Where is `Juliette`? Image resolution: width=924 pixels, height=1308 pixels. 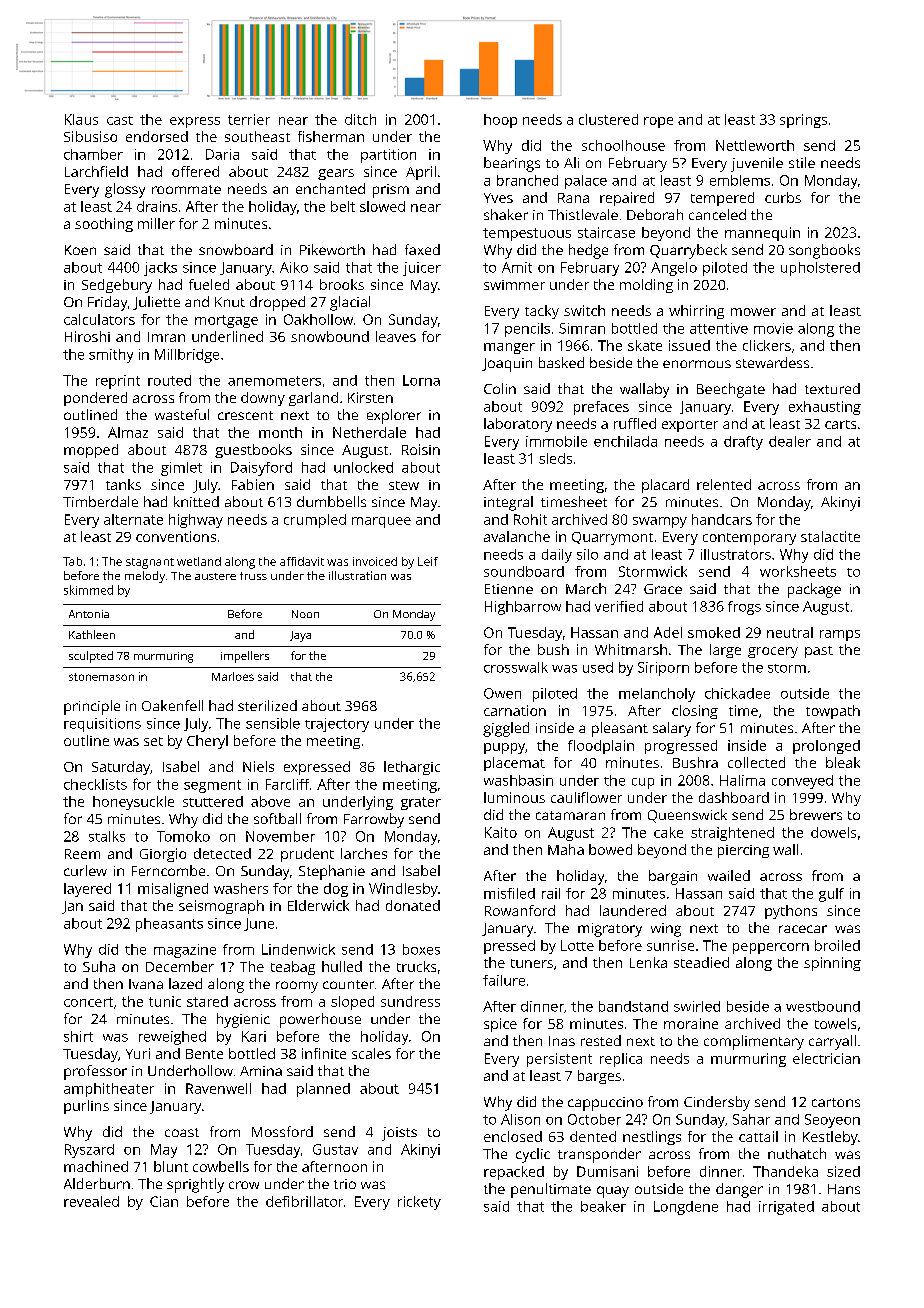
Juliette is located at coordinates (156, 303).
